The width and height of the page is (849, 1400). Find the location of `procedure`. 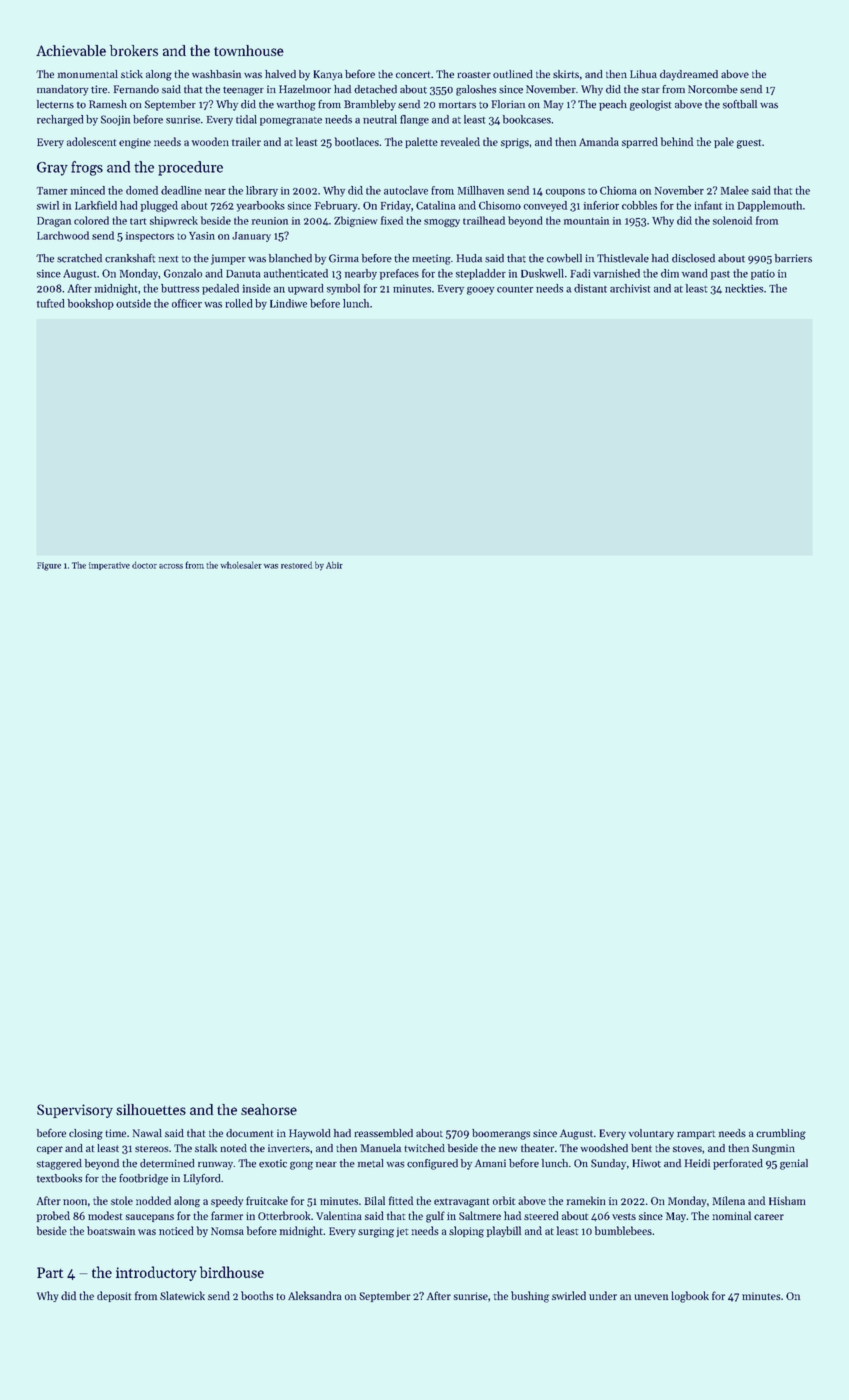

procedure is located at coordinates (190, 168).
